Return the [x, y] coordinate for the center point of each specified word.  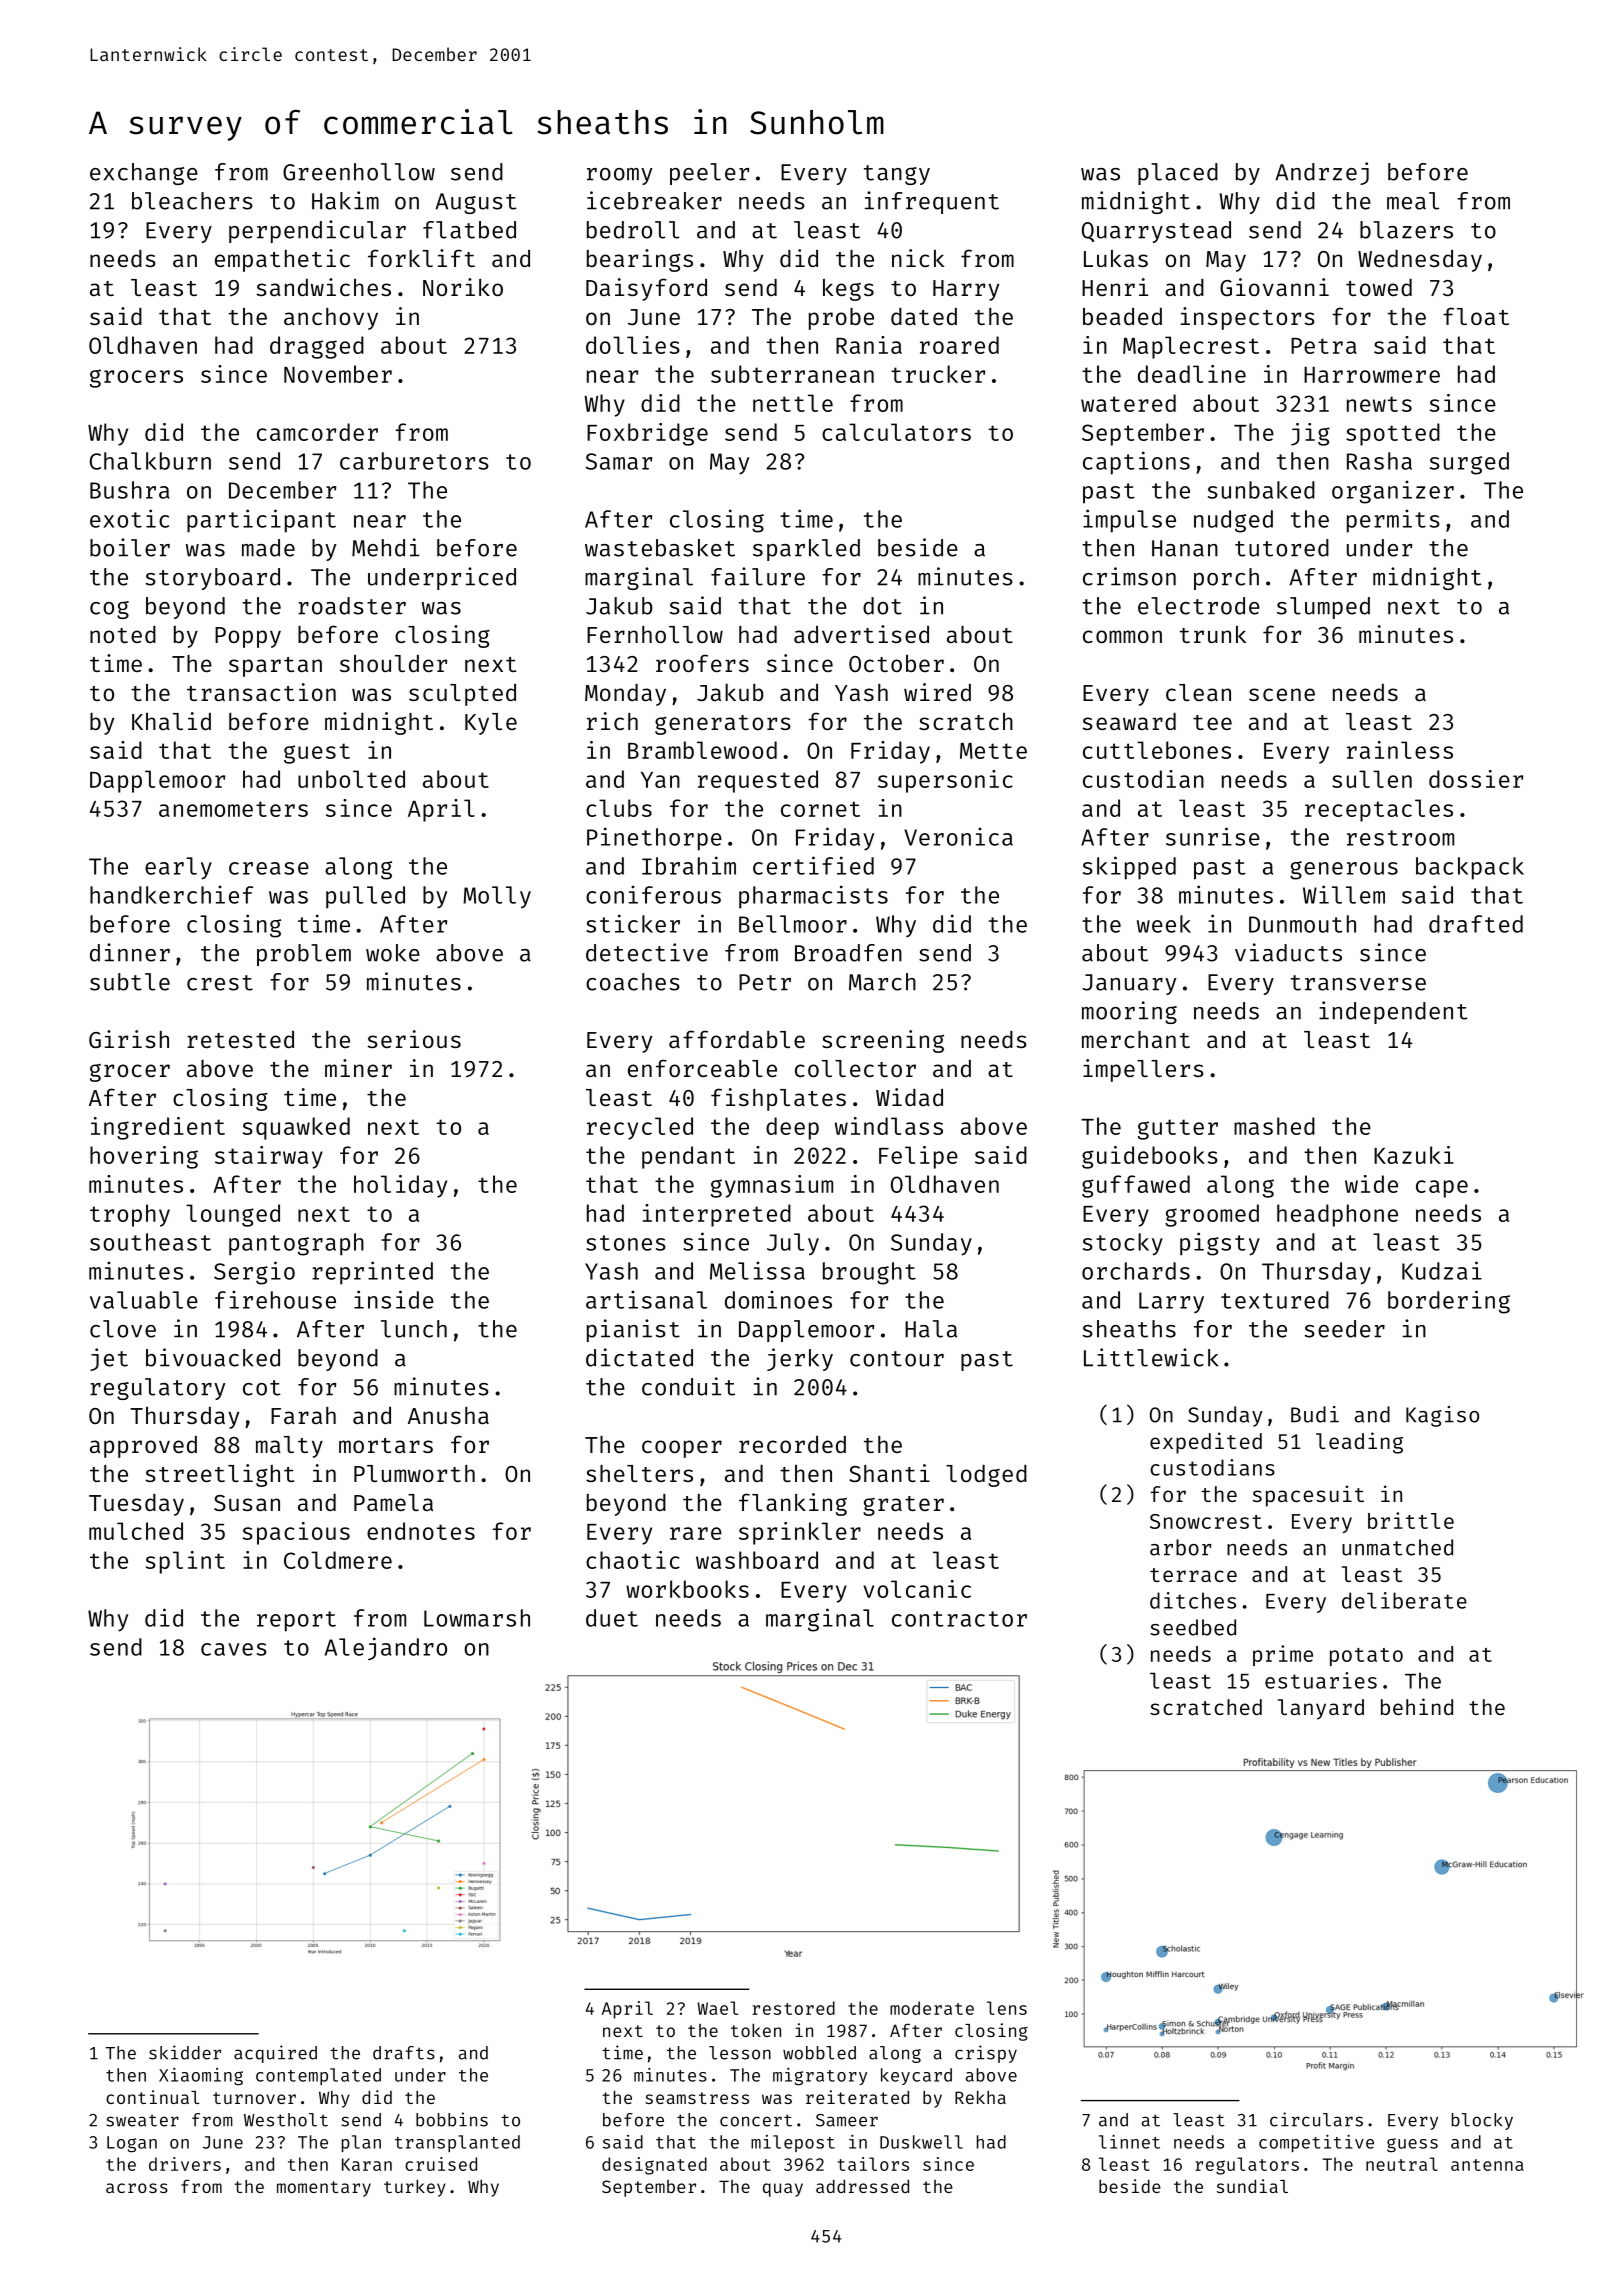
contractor [959, 1619]
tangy [897, 175]
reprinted [372, 1273]
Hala [931, 1329]
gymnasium [772, 1186]
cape [1442, 1189]
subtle [130, 982]
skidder [185, 2052]
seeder [1345, 1329]
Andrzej [1322, 173]
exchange [144, 174]
